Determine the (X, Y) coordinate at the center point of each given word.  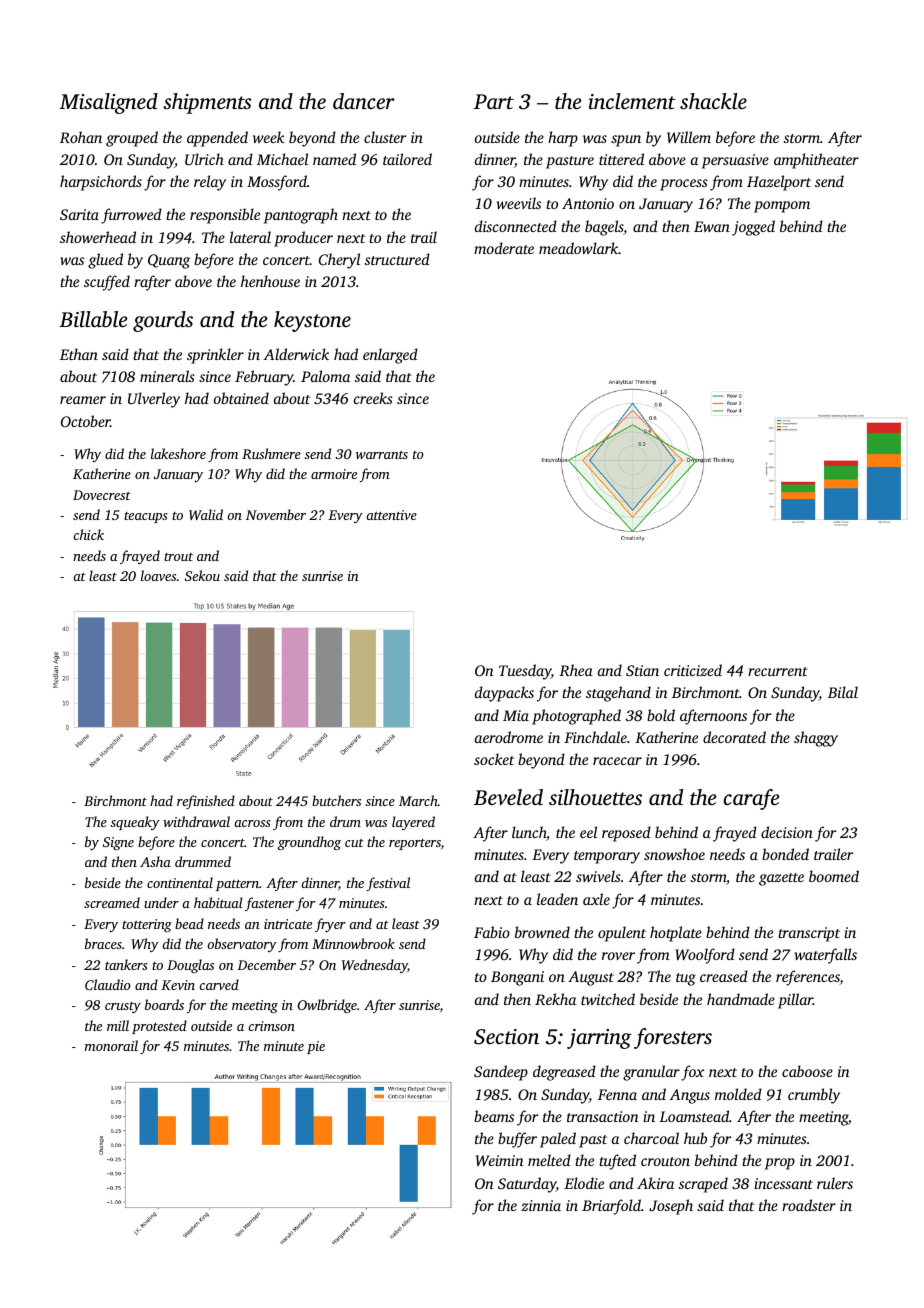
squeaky (135, 823)
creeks (373, 398)
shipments (207, 103)
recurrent (778, 671)
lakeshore (178, 453)
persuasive (735, 161)
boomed (834, 876)
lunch (529, 833)
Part (494, 101)
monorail (111, 1045)
